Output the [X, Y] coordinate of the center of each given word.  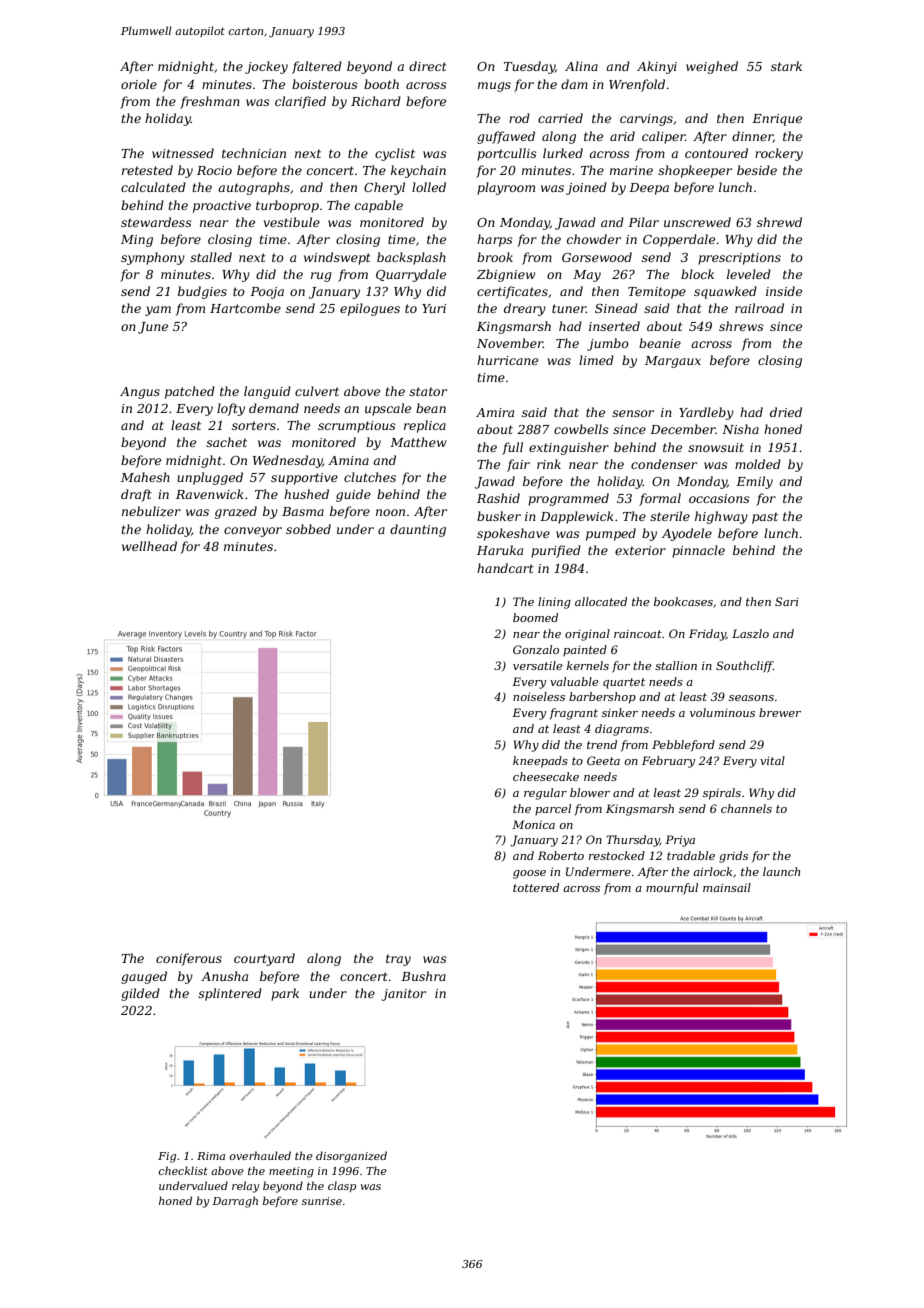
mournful [672, 889]
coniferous [189, 959]
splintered [230, 994]
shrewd [779, 222]
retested [147, 170]
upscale [388, 409]
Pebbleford [683, 745]
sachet [226, 442]
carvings [646, 120]
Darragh [235, 1202]
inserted [614, 326]
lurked [563, 153]
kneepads [540, 762]
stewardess [156, 222]
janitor [404, 995]
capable [379, 206]
